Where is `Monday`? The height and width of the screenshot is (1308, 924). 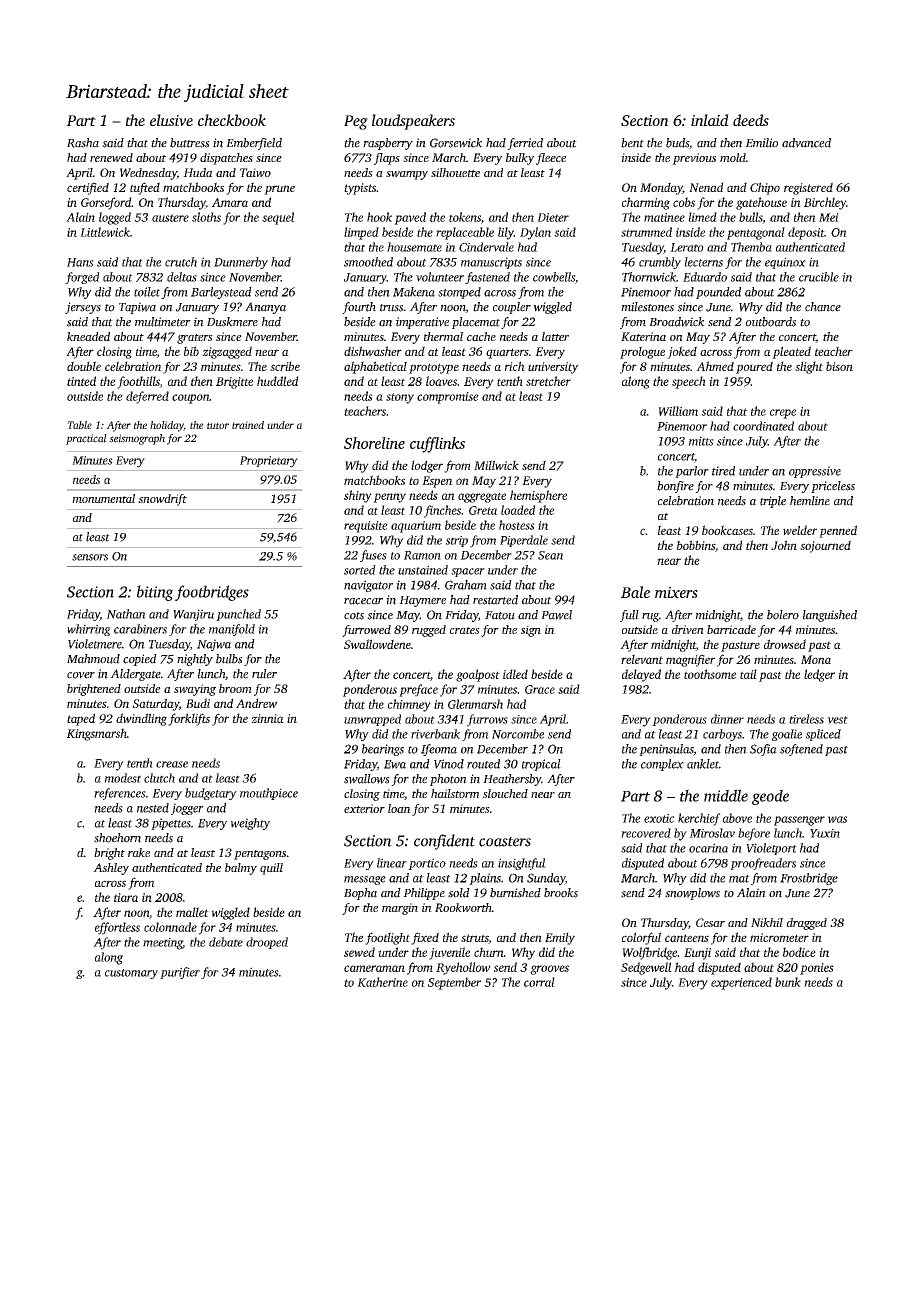 Monday is located at coordinates (661, 188).
